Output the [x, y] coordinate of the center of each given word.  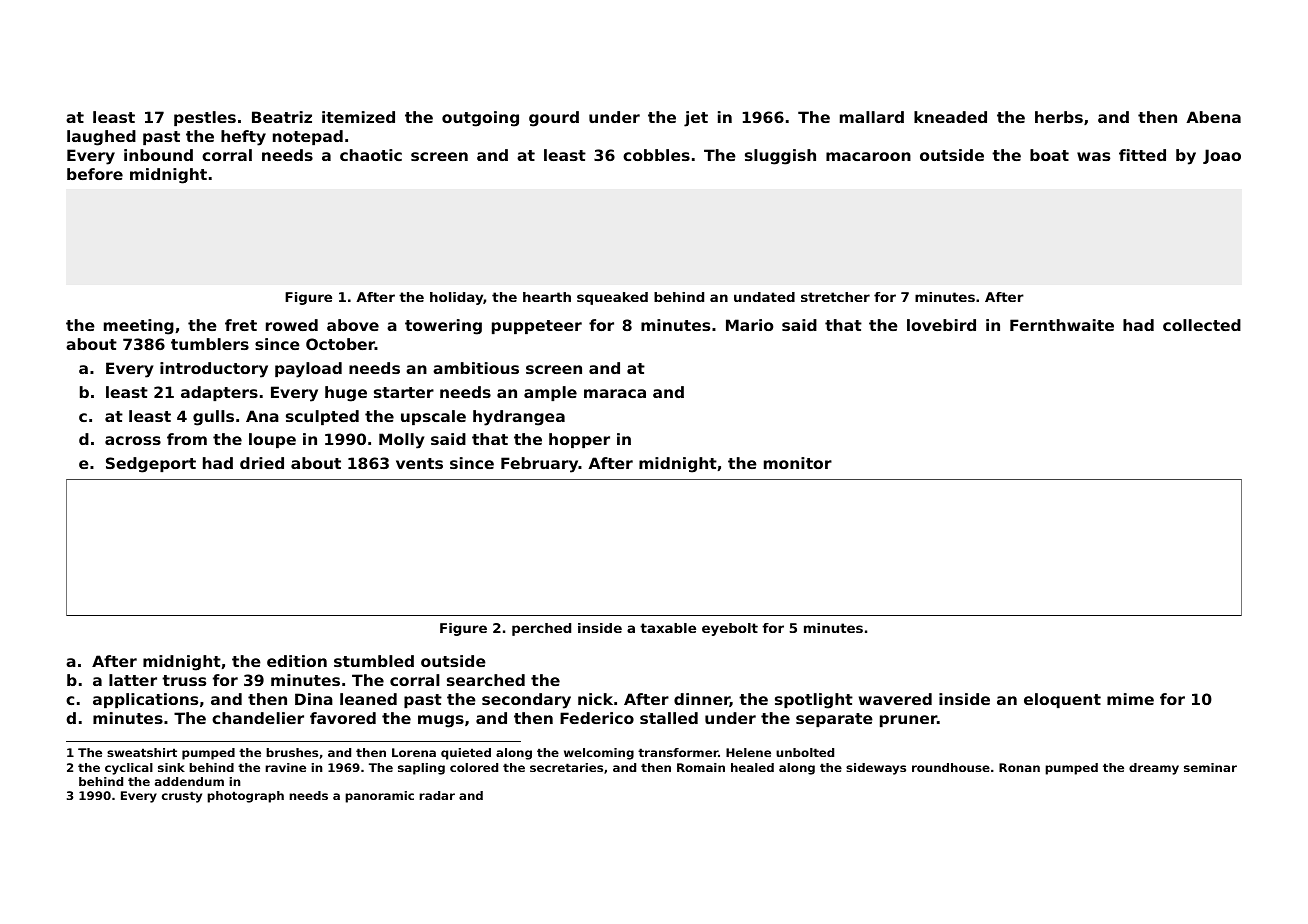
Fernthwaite [1062, 325]
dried [262, 463]
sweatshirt [142, 752]
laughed [101, 138]
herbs [1059, 117]
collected [1202, 325]
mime [1130, 699]
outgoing [480, 119]
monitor [798, 463]
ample [550, 393]
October [340, 344]
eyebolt [730, 629]
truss [184, 680]
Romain [701, 767]
